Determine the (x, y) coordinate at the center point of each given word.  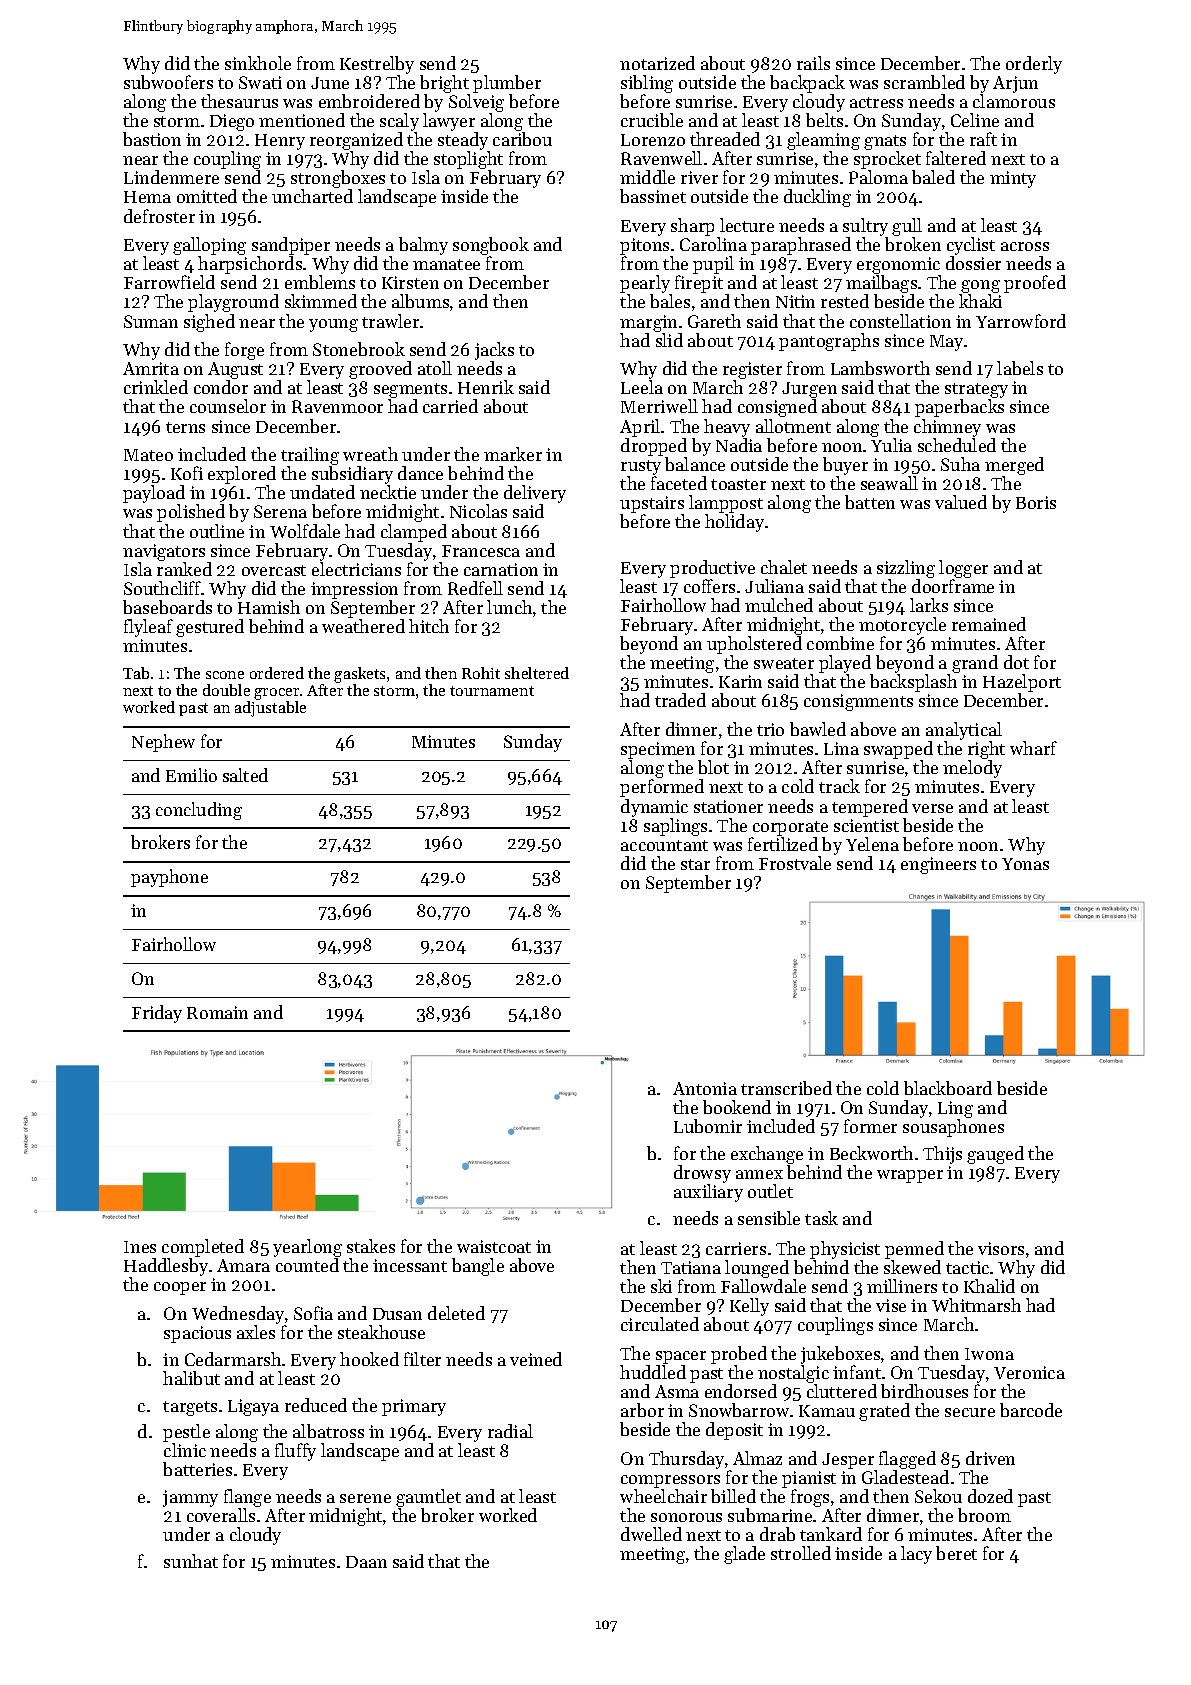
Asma (677, 1391)
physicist (845, 1250)
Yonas (1025, 864)
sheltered (537, 673)
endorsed (741, 1391)
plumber (507, 84)
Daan (366, 1562)
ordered (277, 673)
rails (813, 63)
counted (307, 1265)
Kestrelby (377, 65)
